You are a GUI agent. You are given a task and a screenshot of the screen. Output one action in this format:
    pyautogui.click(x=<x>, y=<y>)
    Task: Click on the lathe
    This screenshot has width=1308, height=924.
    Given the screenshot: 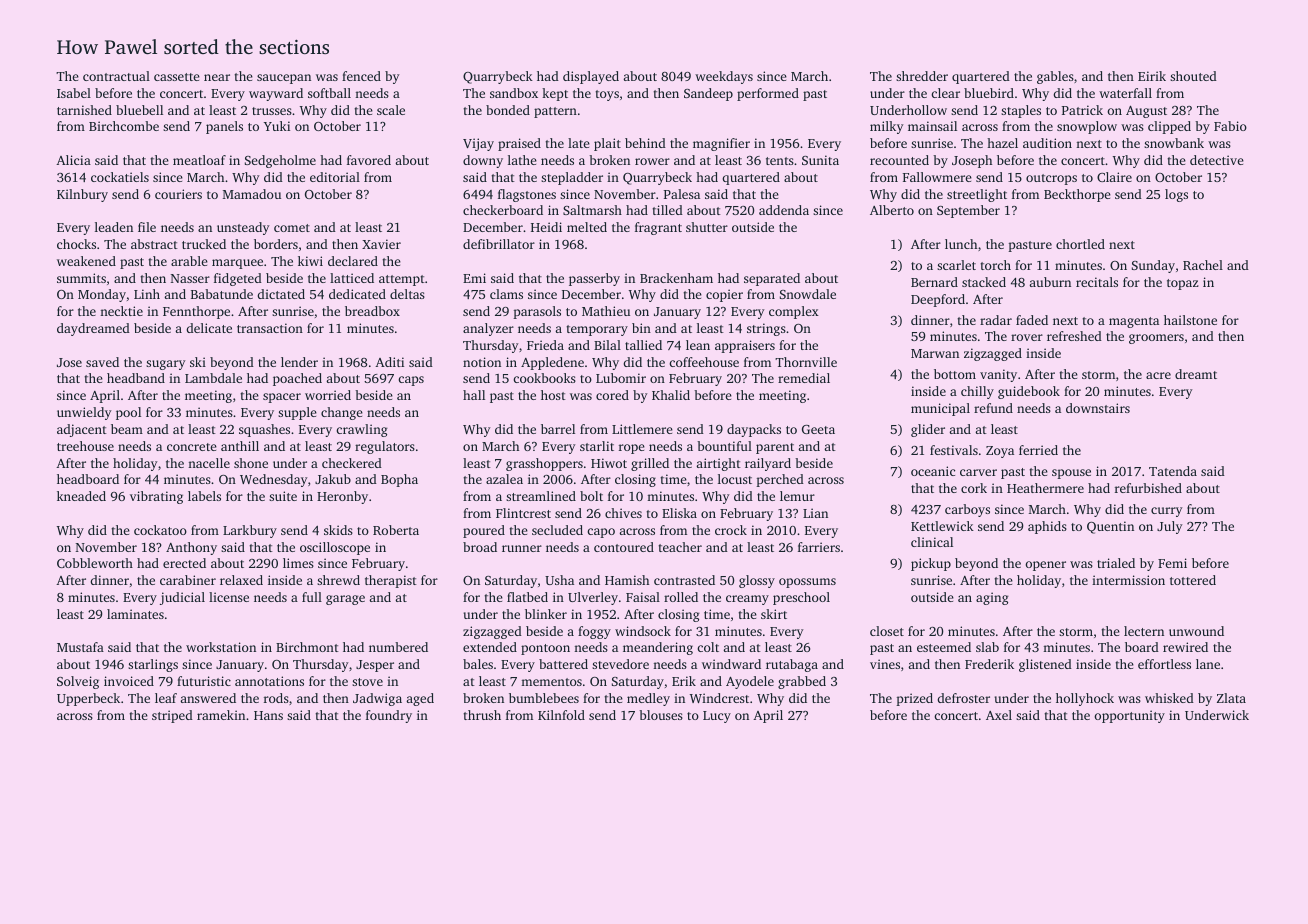 What is the action you would take?
    pyautogui.click(x=522, y=160)
